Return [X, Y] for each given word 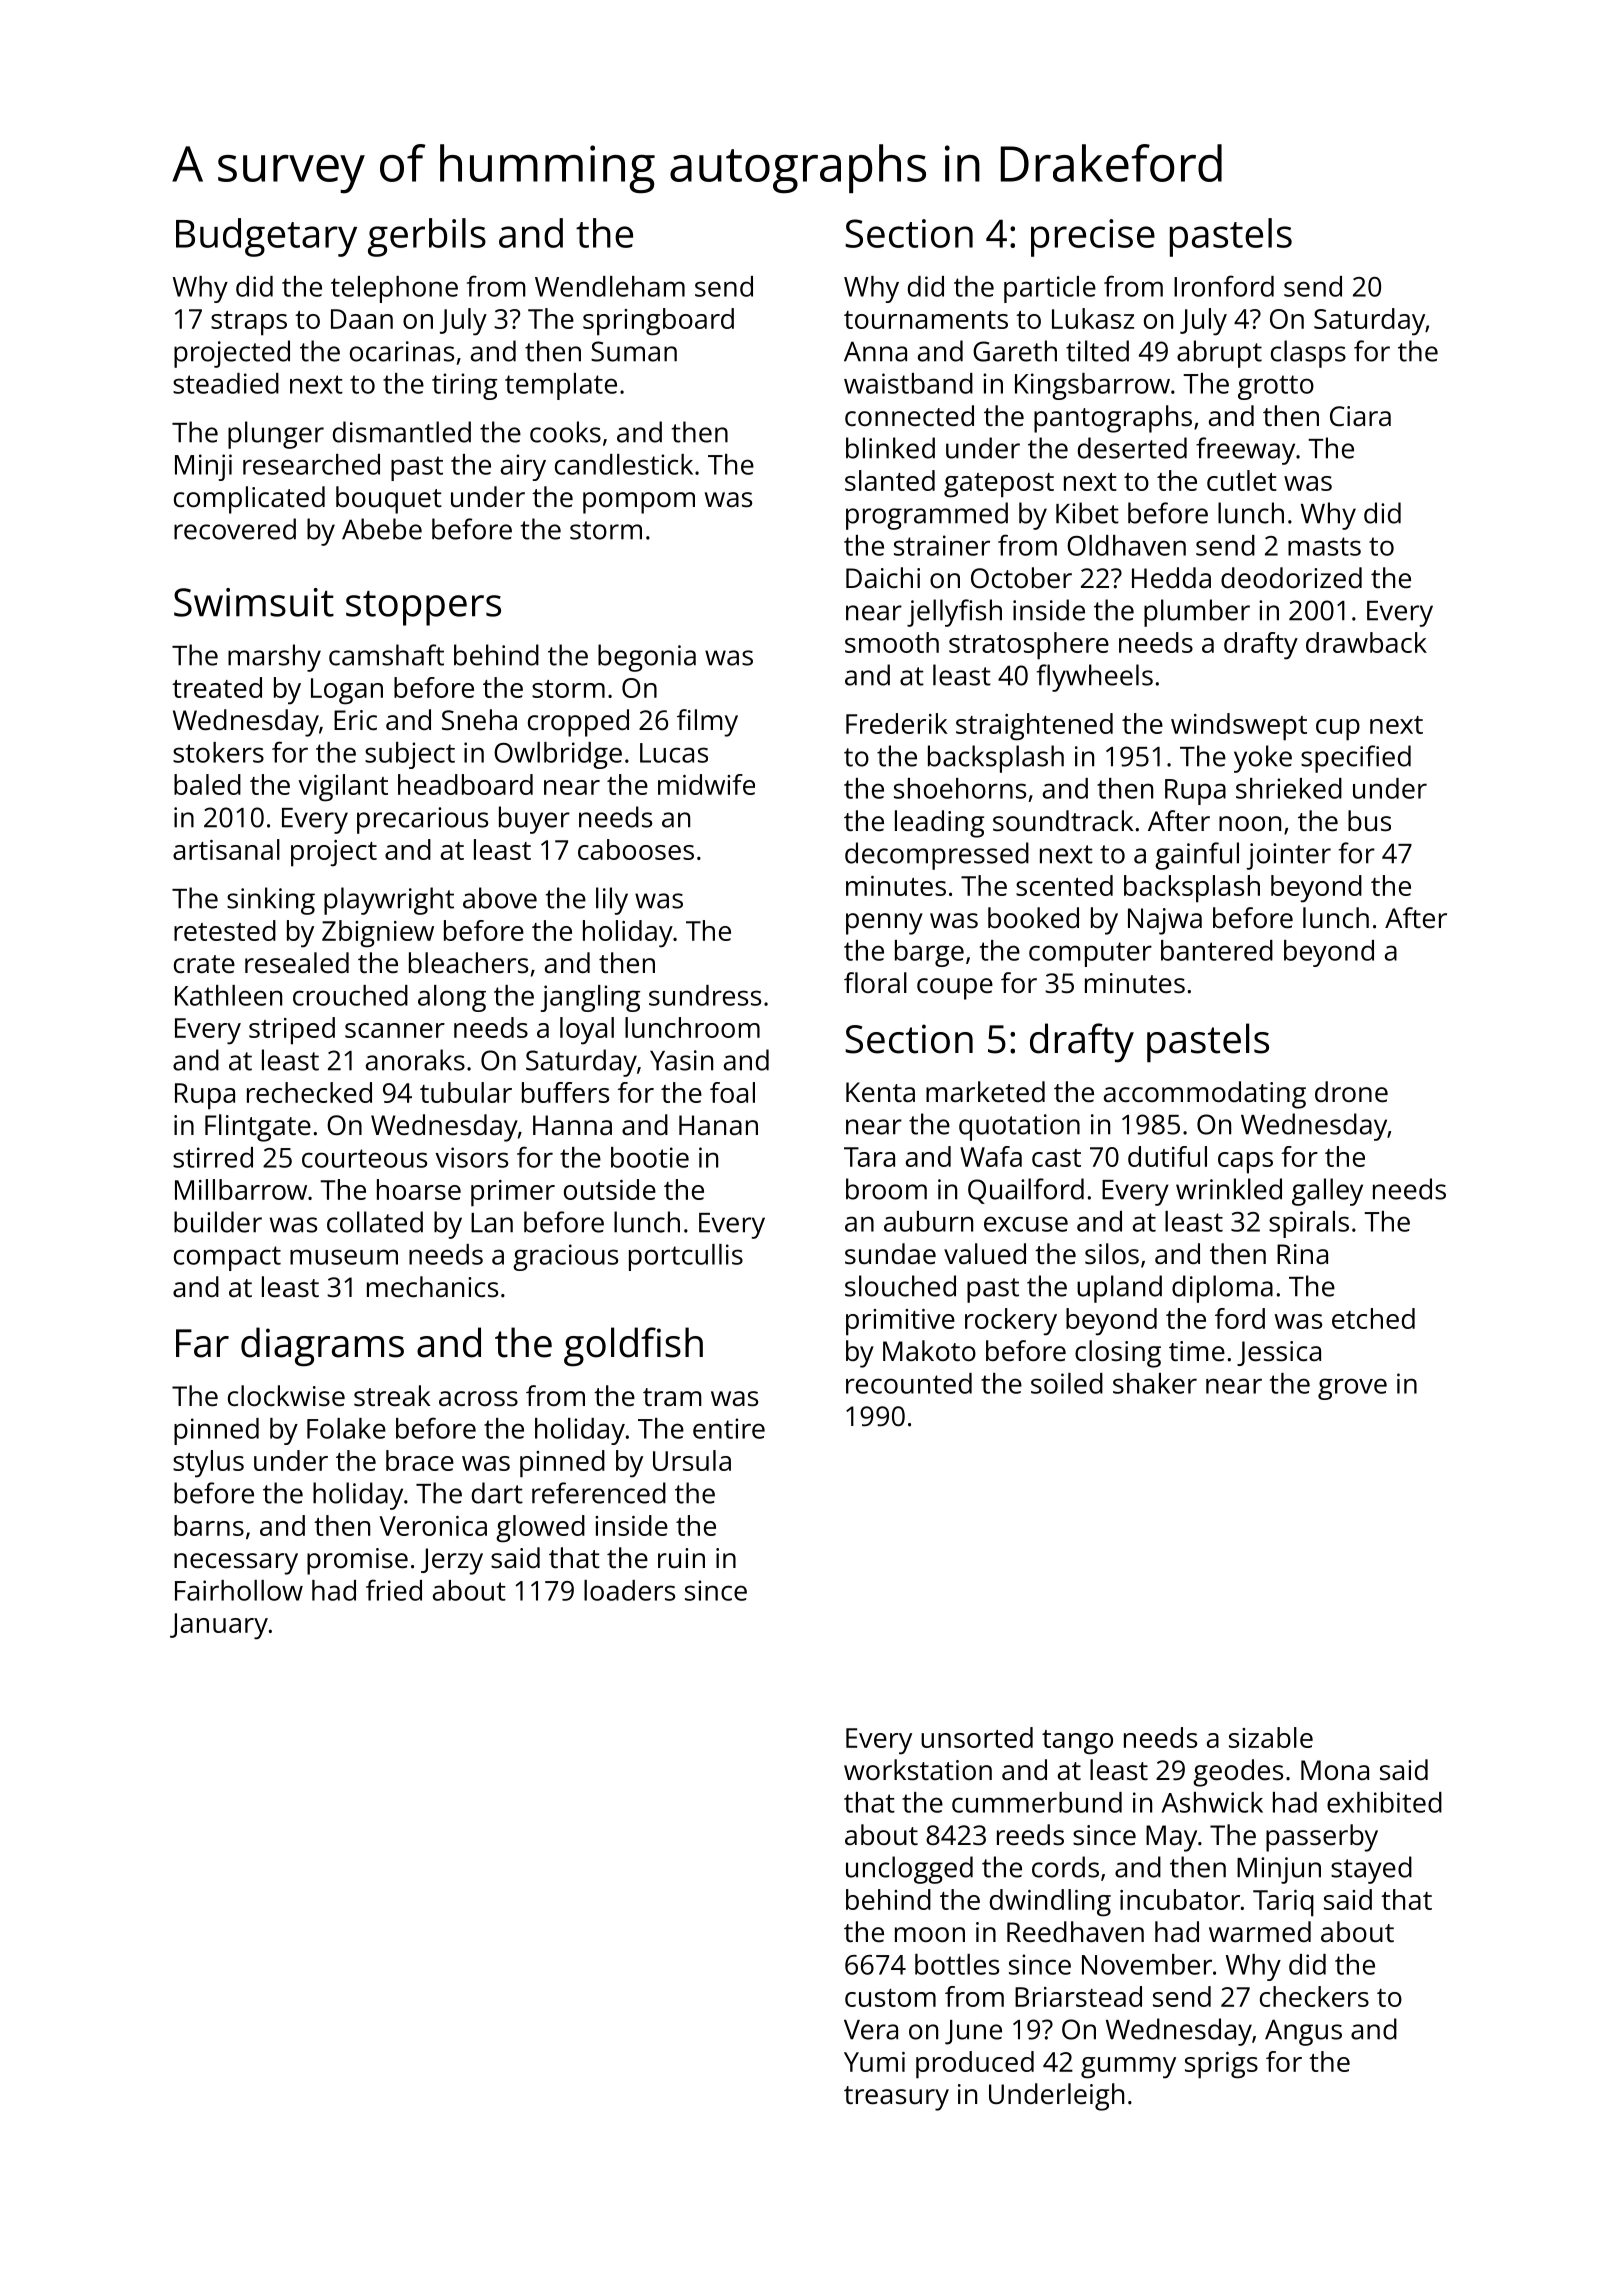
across [478, 1399]
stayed [1371, 1870]
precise [1093, 238]
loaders [629, 1590]
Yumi [874, 2062]
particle [1050, 289]
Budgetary [266, 237]
